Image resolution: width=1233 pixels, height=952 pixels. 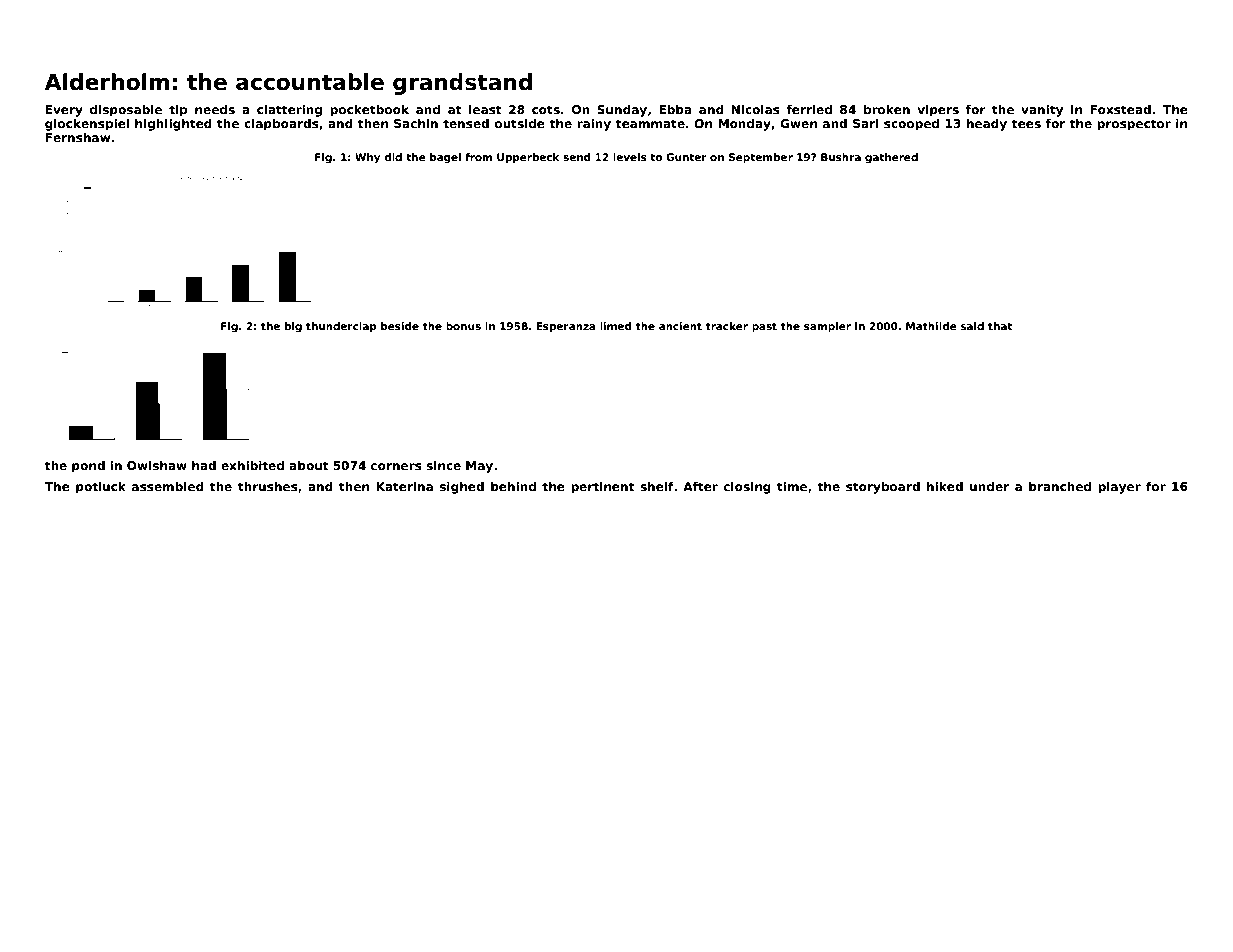 I want to click on branched, so click(x=1060, y=486).
